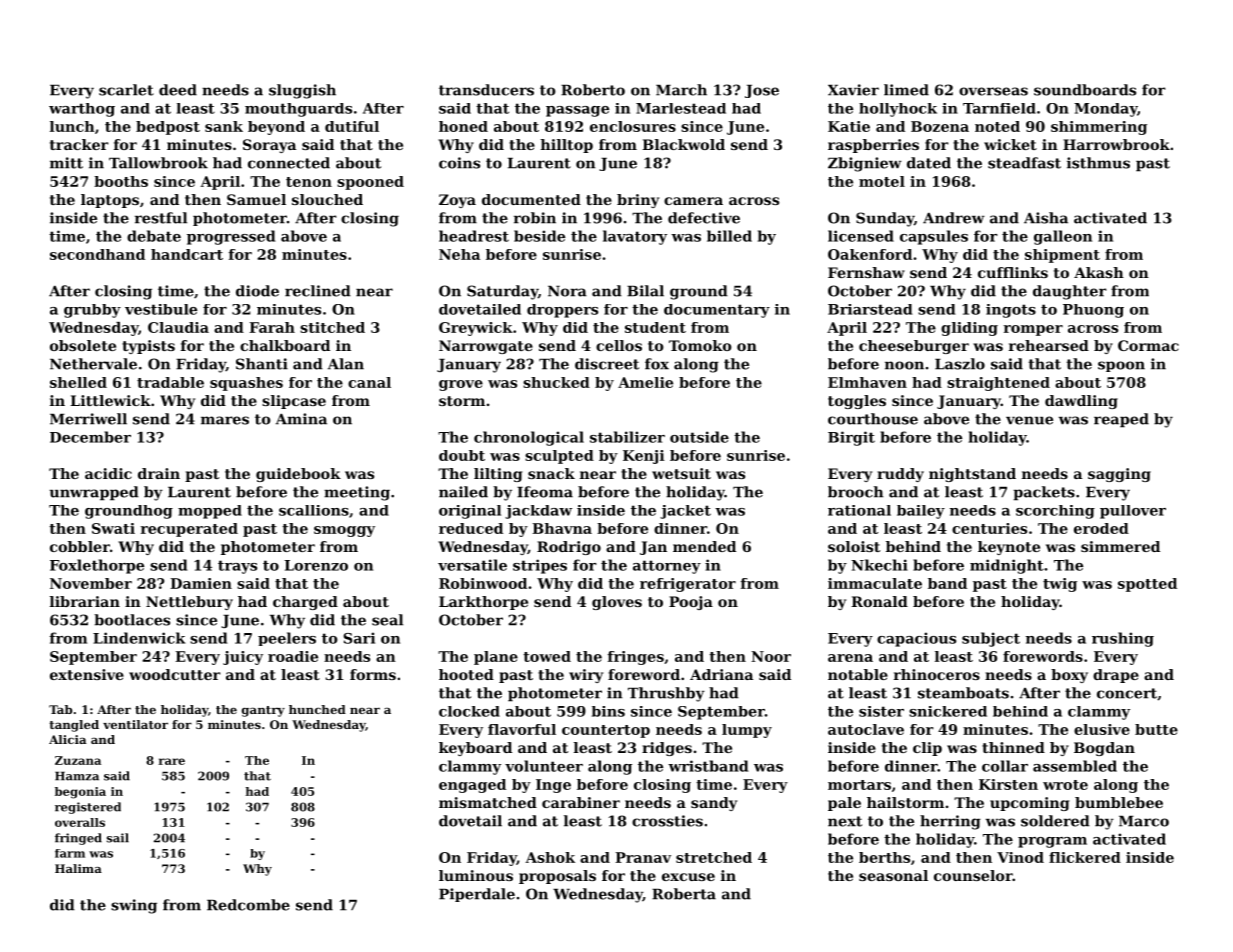 The image size is (1233, 952). Describe the element at coordinates (729, 236) in the document. I see `billed` at that location.
